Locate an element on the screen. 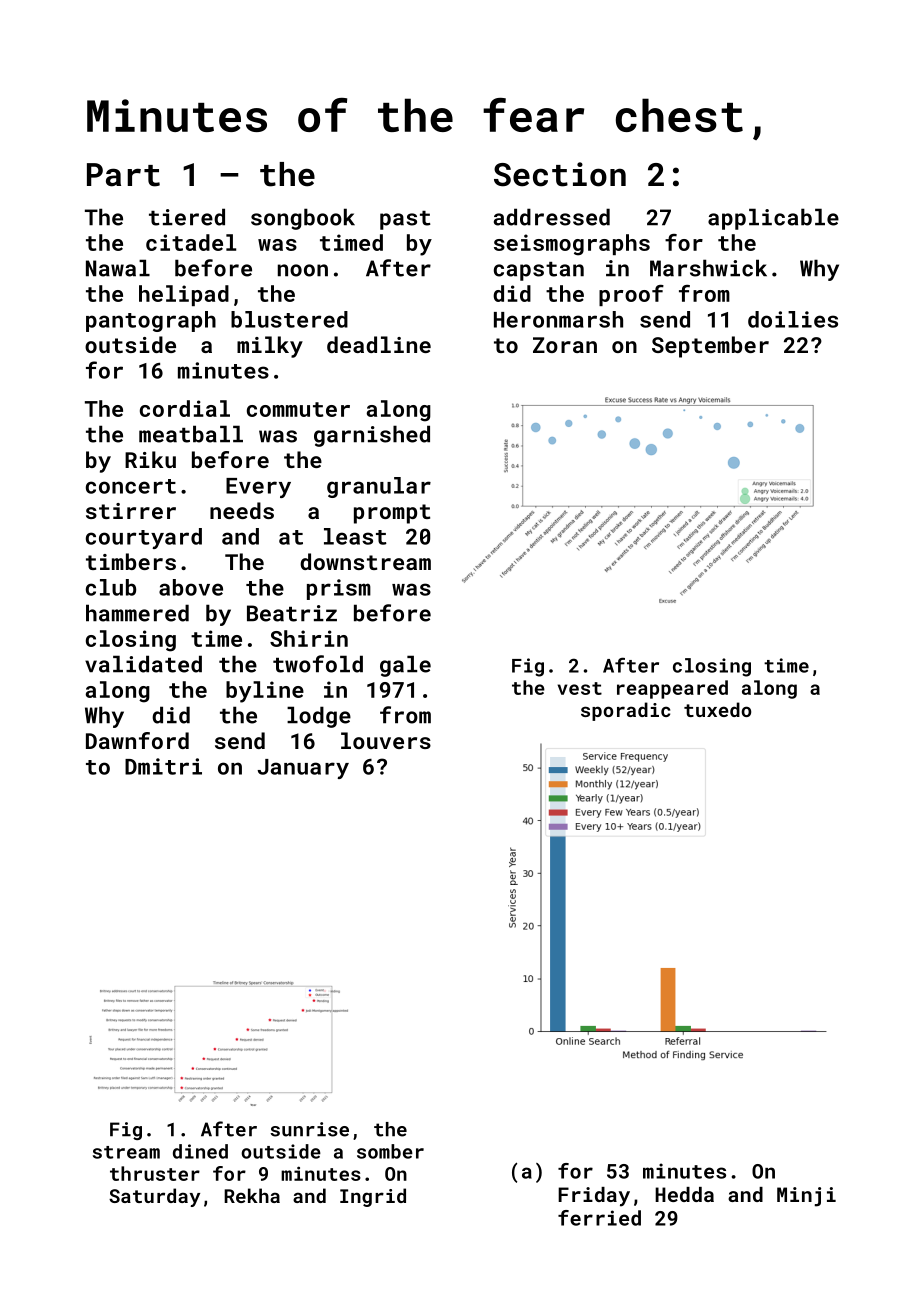 The width and height of the screenshot is (924, 1311). Minji is located at coordinates (806, 1197).
